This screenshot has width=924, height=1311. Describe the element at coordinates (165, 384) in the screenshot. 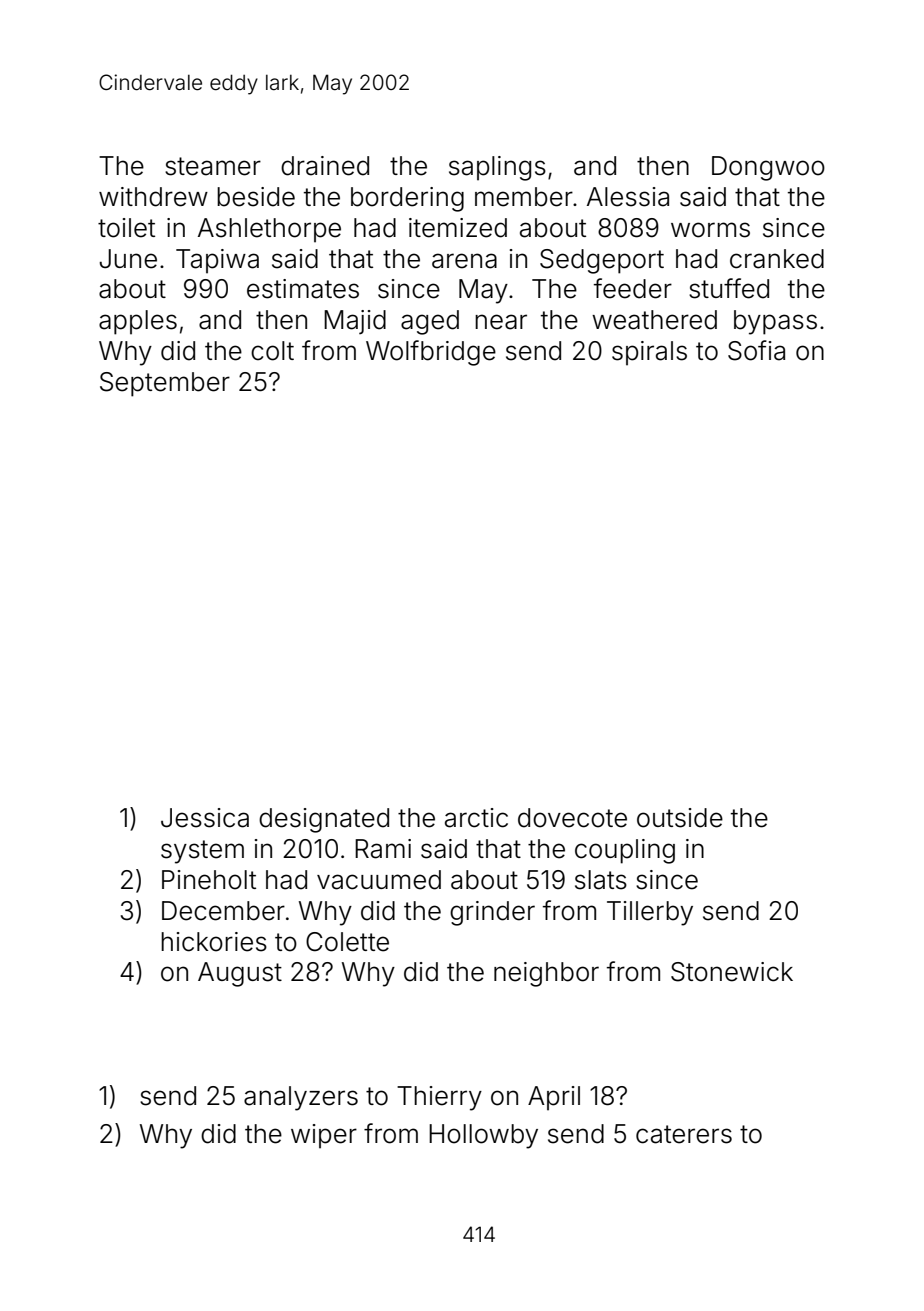

I see `September` at that location.
